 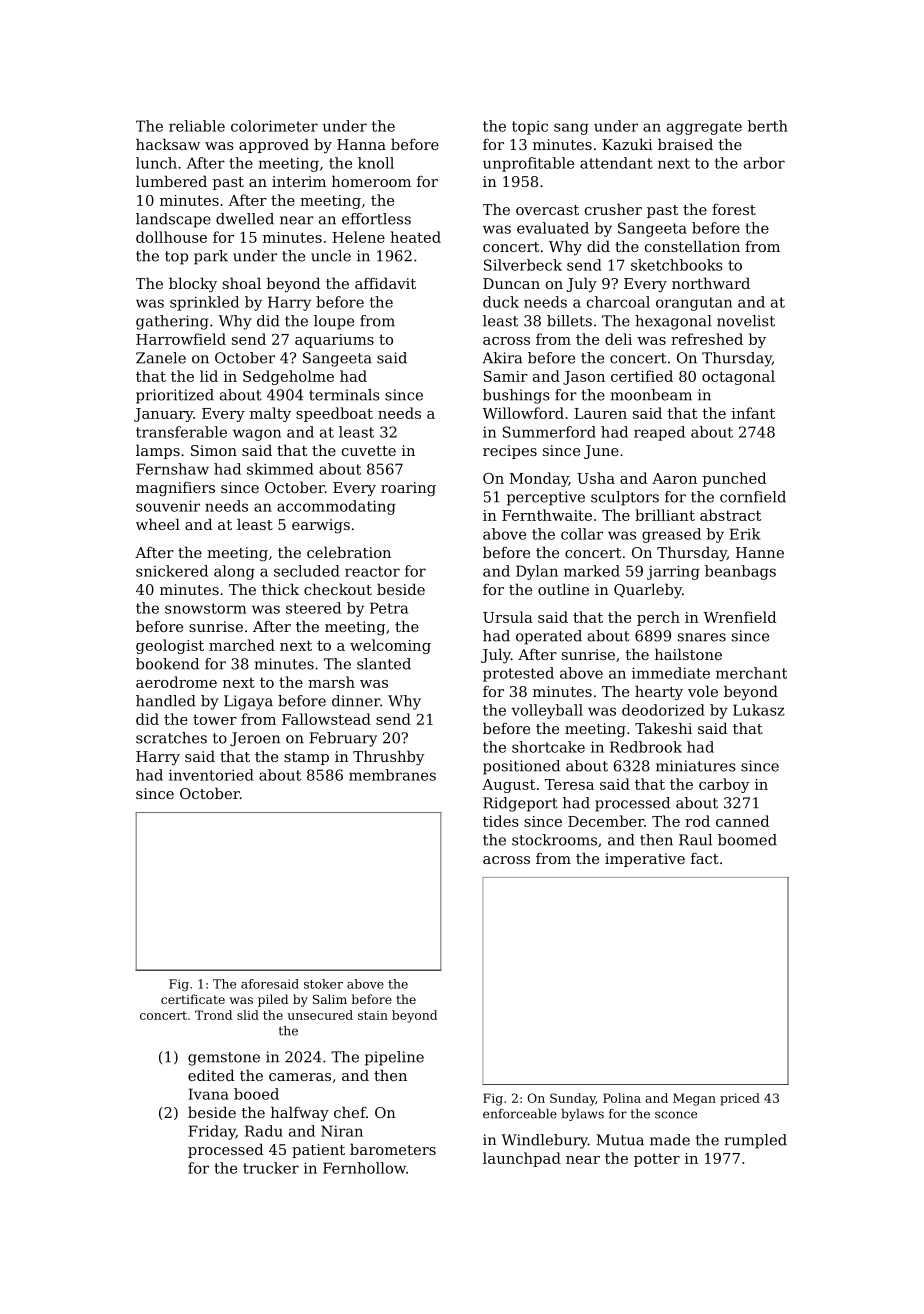 What do you see at coordinates (671, 535) in the page?
I see `greased` at bounding box center [671, 535].
